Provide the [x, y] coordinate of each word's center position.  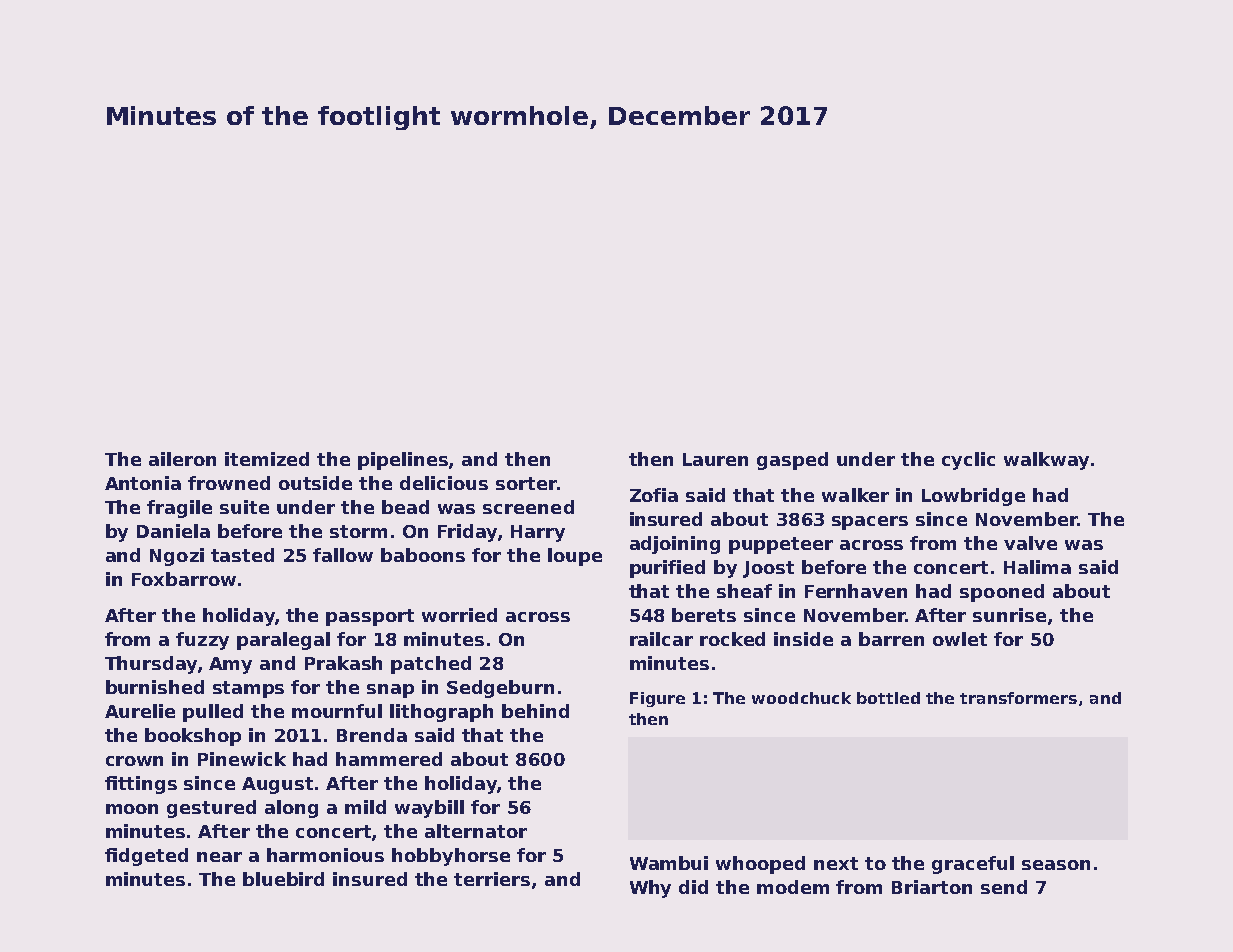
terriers [492, 879]
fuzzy [202, 641]
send [1004, 887]
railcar [661, 639]
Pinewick [242, 759]
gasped [792, 461]
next [836, 863]
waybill [429, 809]
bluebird [283, 879]
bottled [888, 698]
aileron [182, 459]
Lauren [715, 459]
